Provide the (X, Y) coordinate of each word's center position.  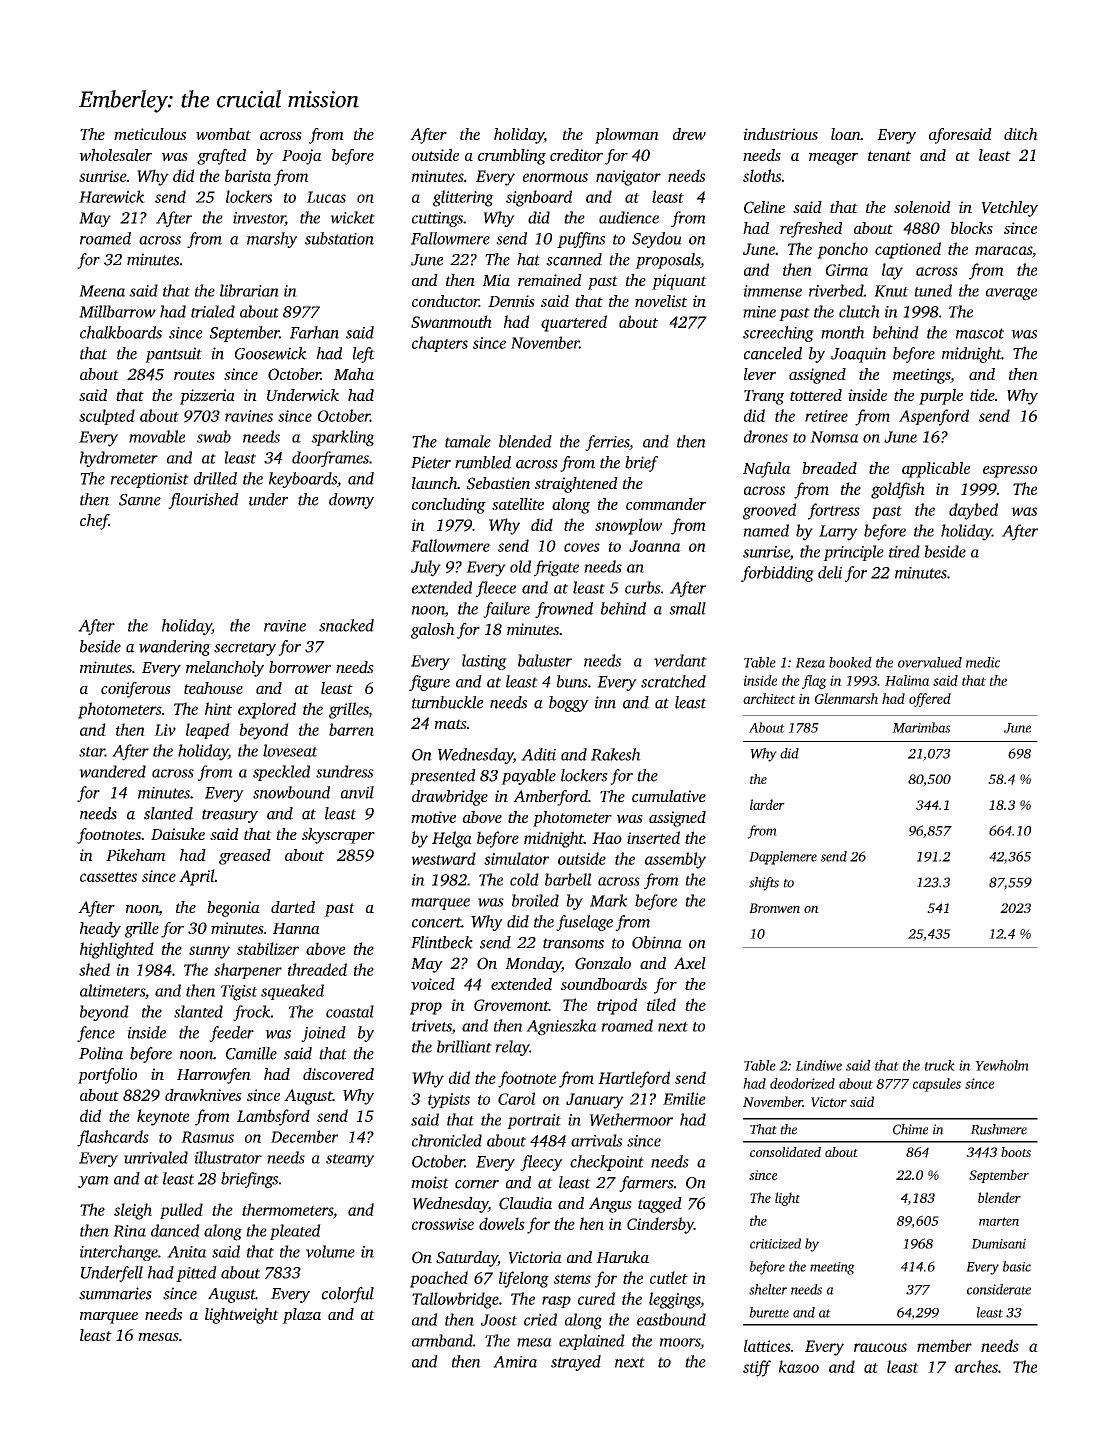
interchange (119, 1253)
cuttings (437, 219)
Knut (891, 291)
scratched (673, 681)
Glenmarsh (846, 698)
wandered (112, 771)
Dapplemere (783, 858)
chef (94, 522)
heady (100, 930)
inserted (653, 837)
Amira (515, 1362)
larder (767, 804)
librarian (249, 290)
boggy (569, 704)
